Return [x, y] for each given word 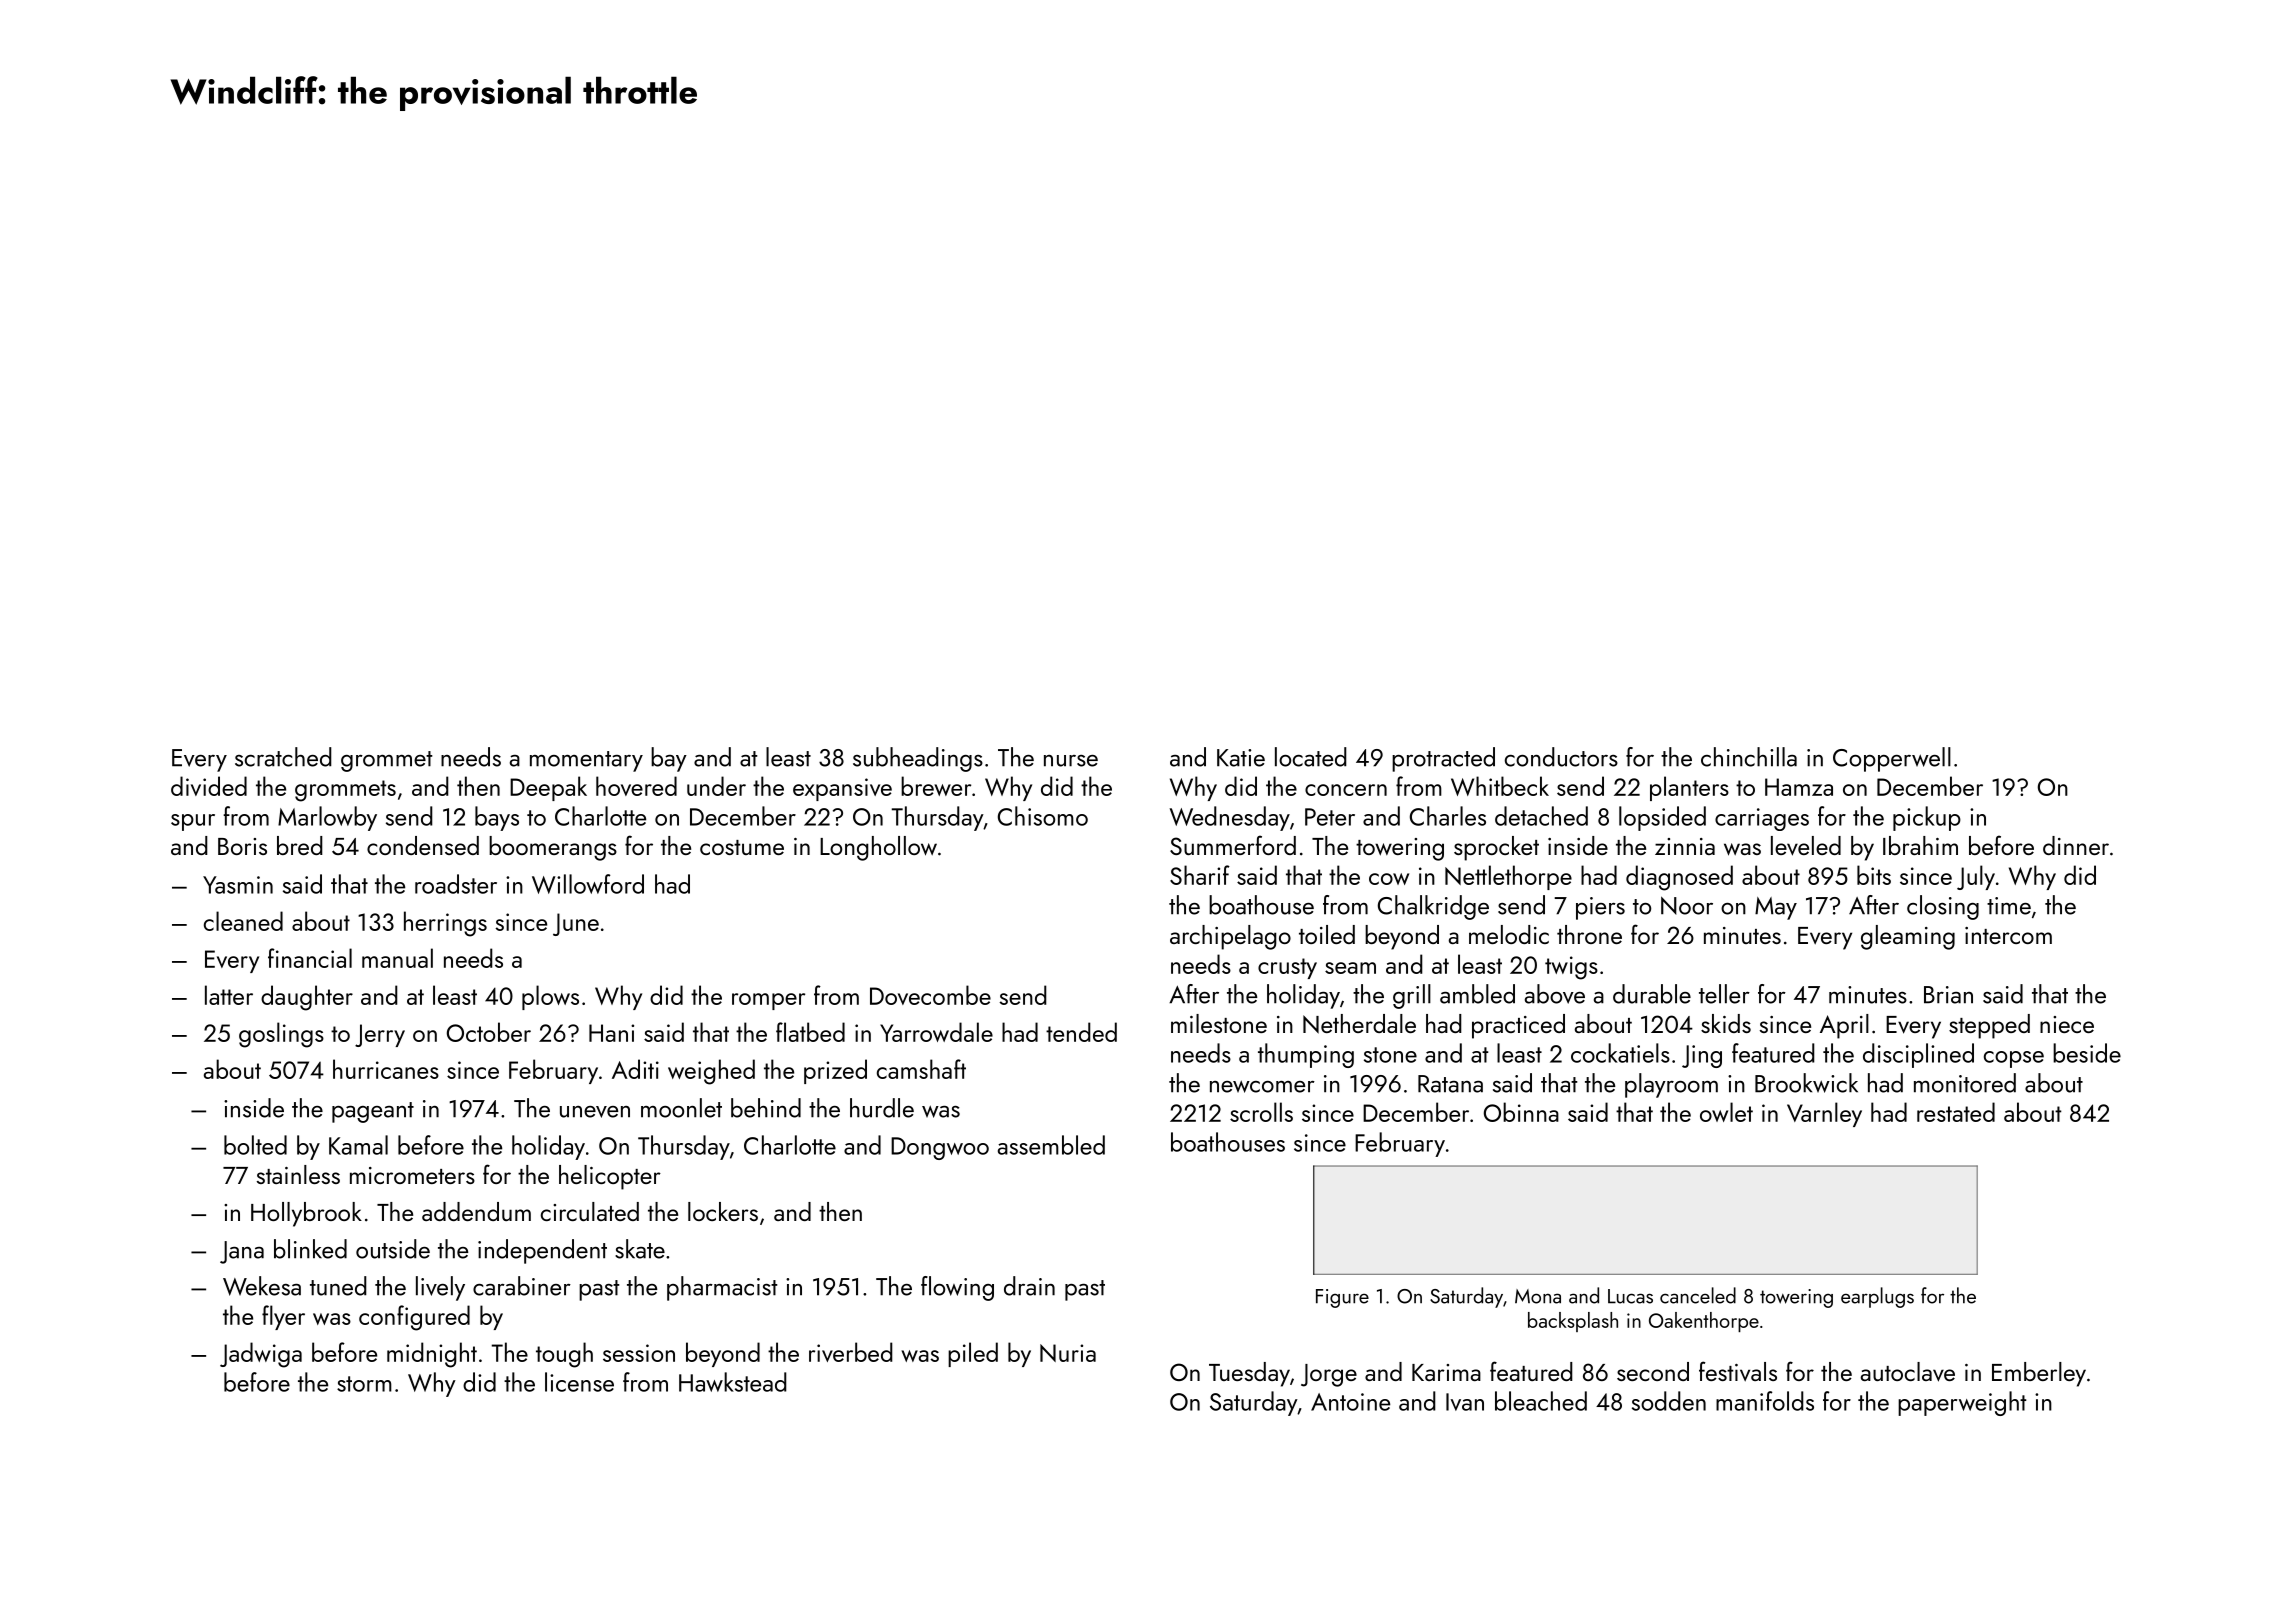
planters [1689, 788]
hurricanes [386, 1069]
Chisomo [1043, 816]
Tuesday [1249, 1374]
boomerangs [553, 848]
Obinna [1521, 1112]
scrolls [1261, 1112]
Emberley [2039, 1374]
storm [364, 1384]
